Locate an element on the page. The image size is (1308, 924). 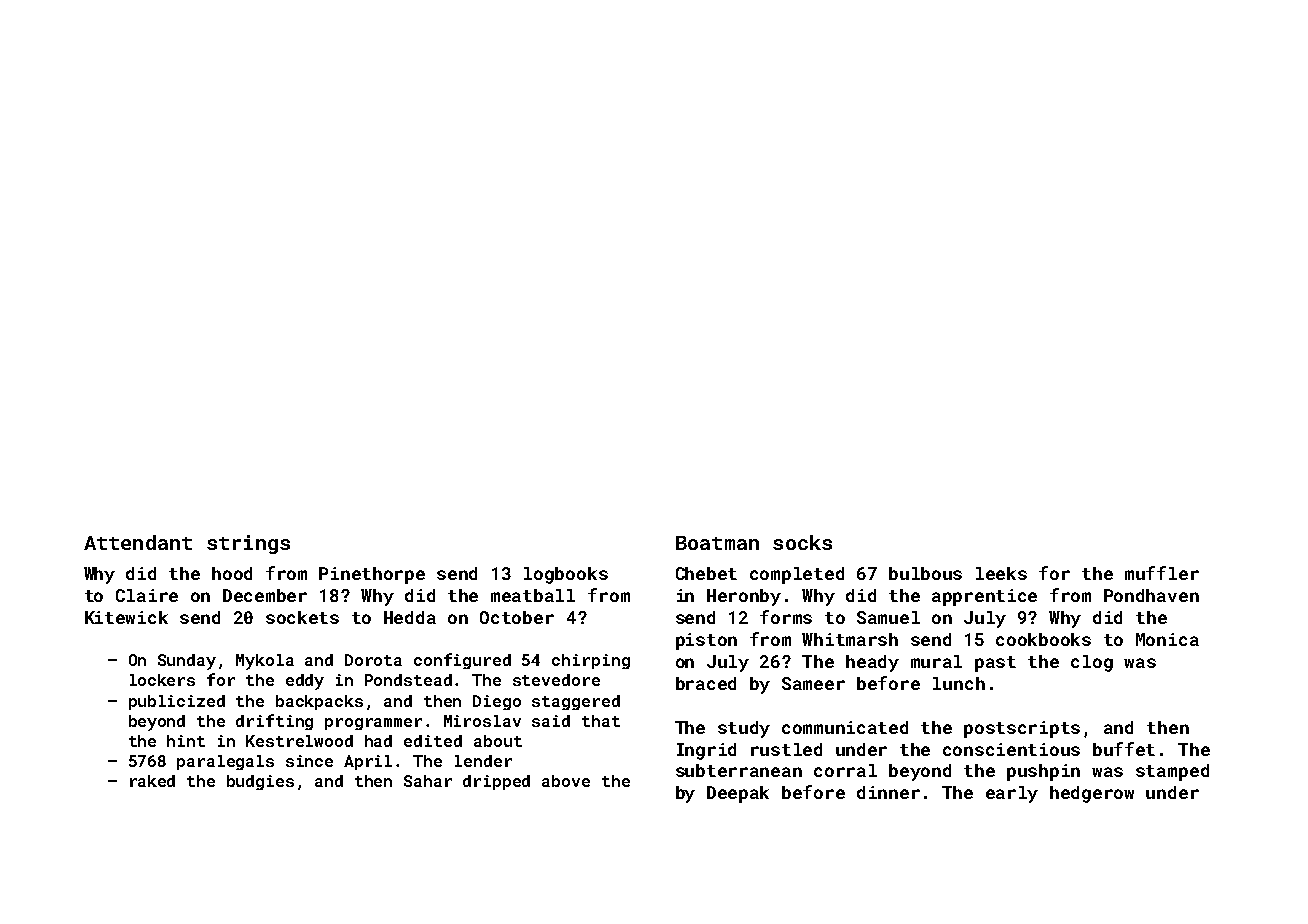
eddy is located at coordinates (305, 682).
